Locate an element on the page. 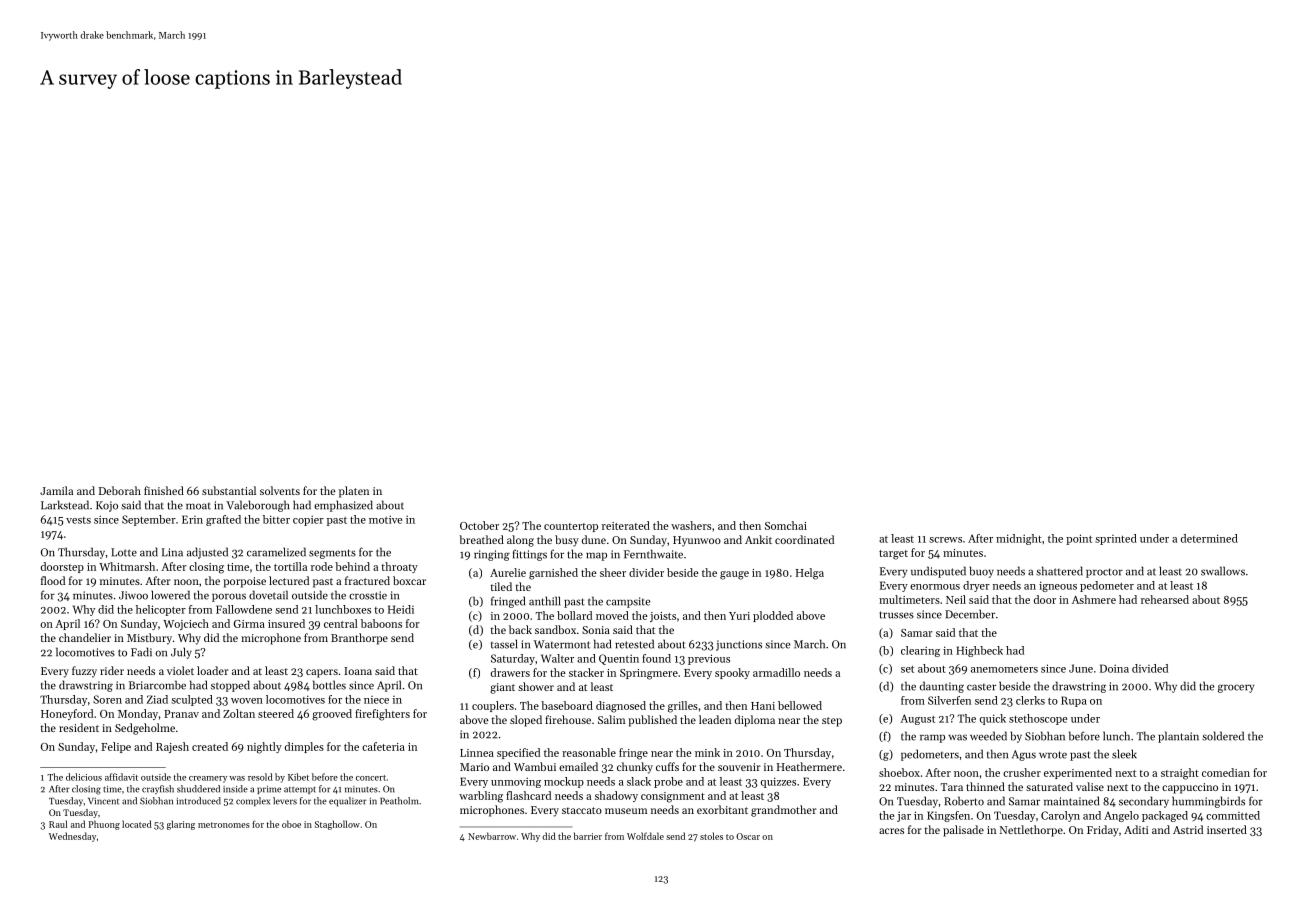 The height and width of the document is (924, 1308). swallows is located at coordinates (1223, 571).
